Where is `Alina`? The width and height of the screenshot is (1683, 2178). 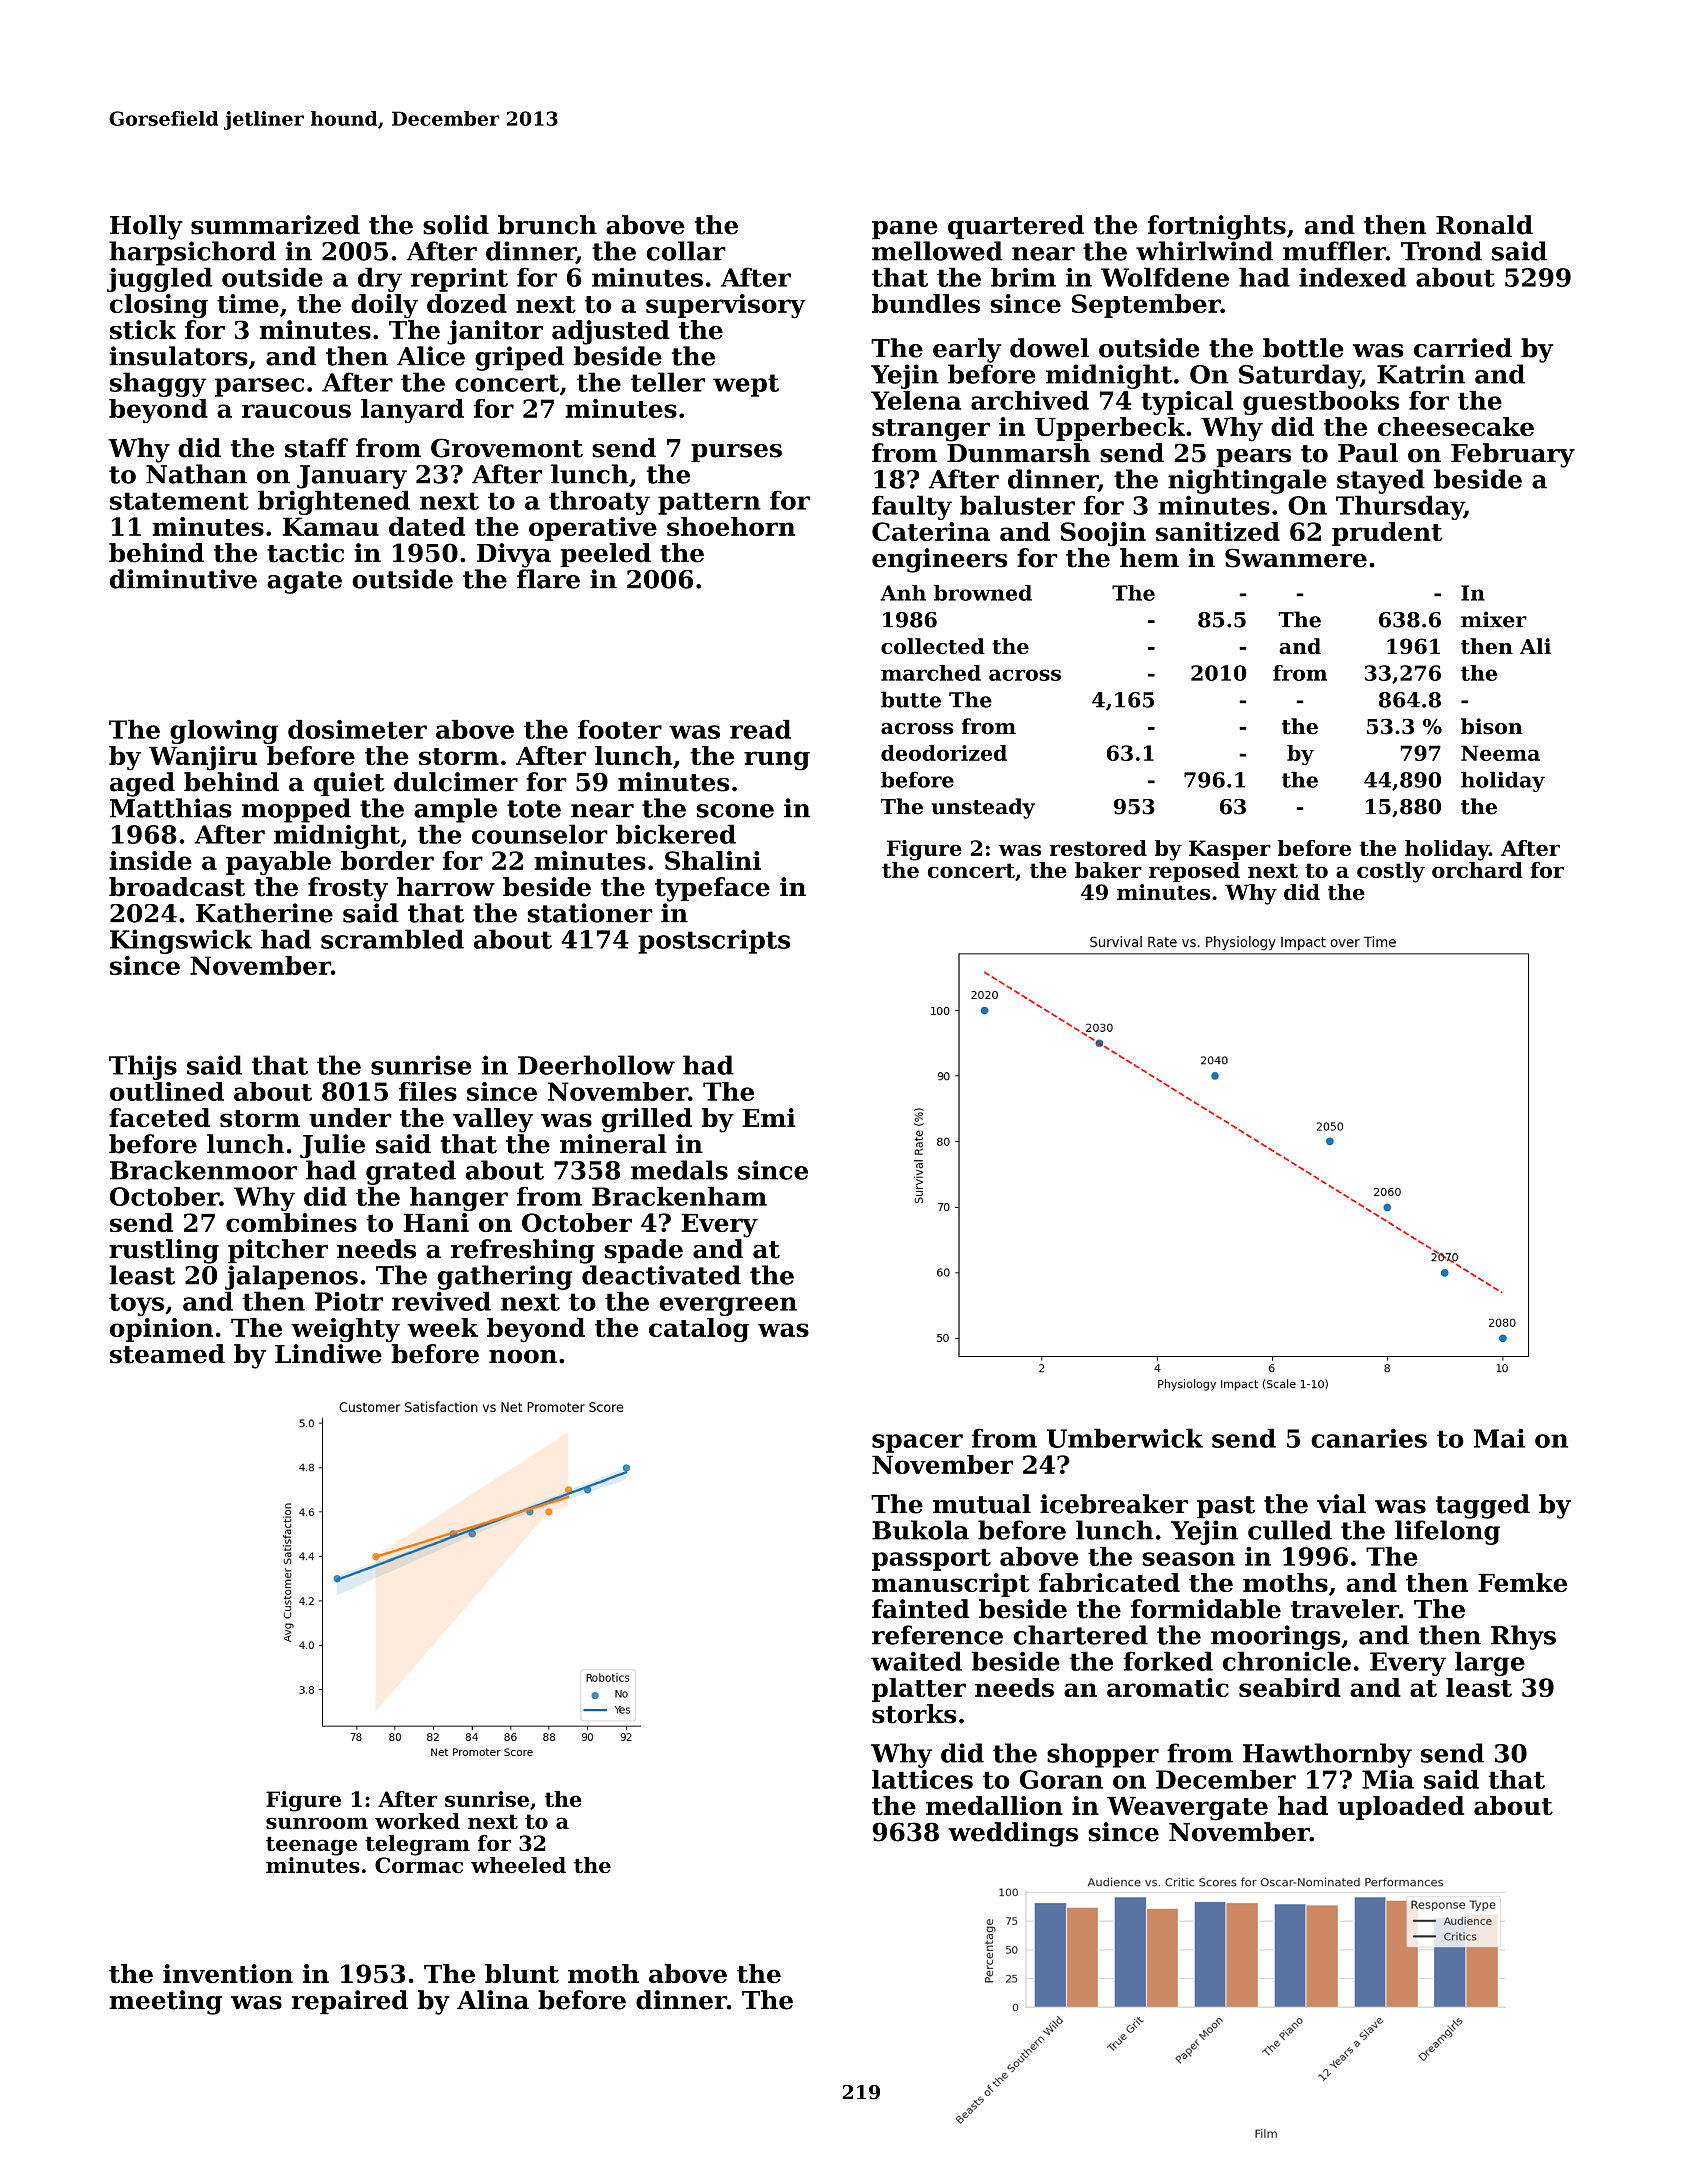 Alina is located at coordinates (493, 2000).
